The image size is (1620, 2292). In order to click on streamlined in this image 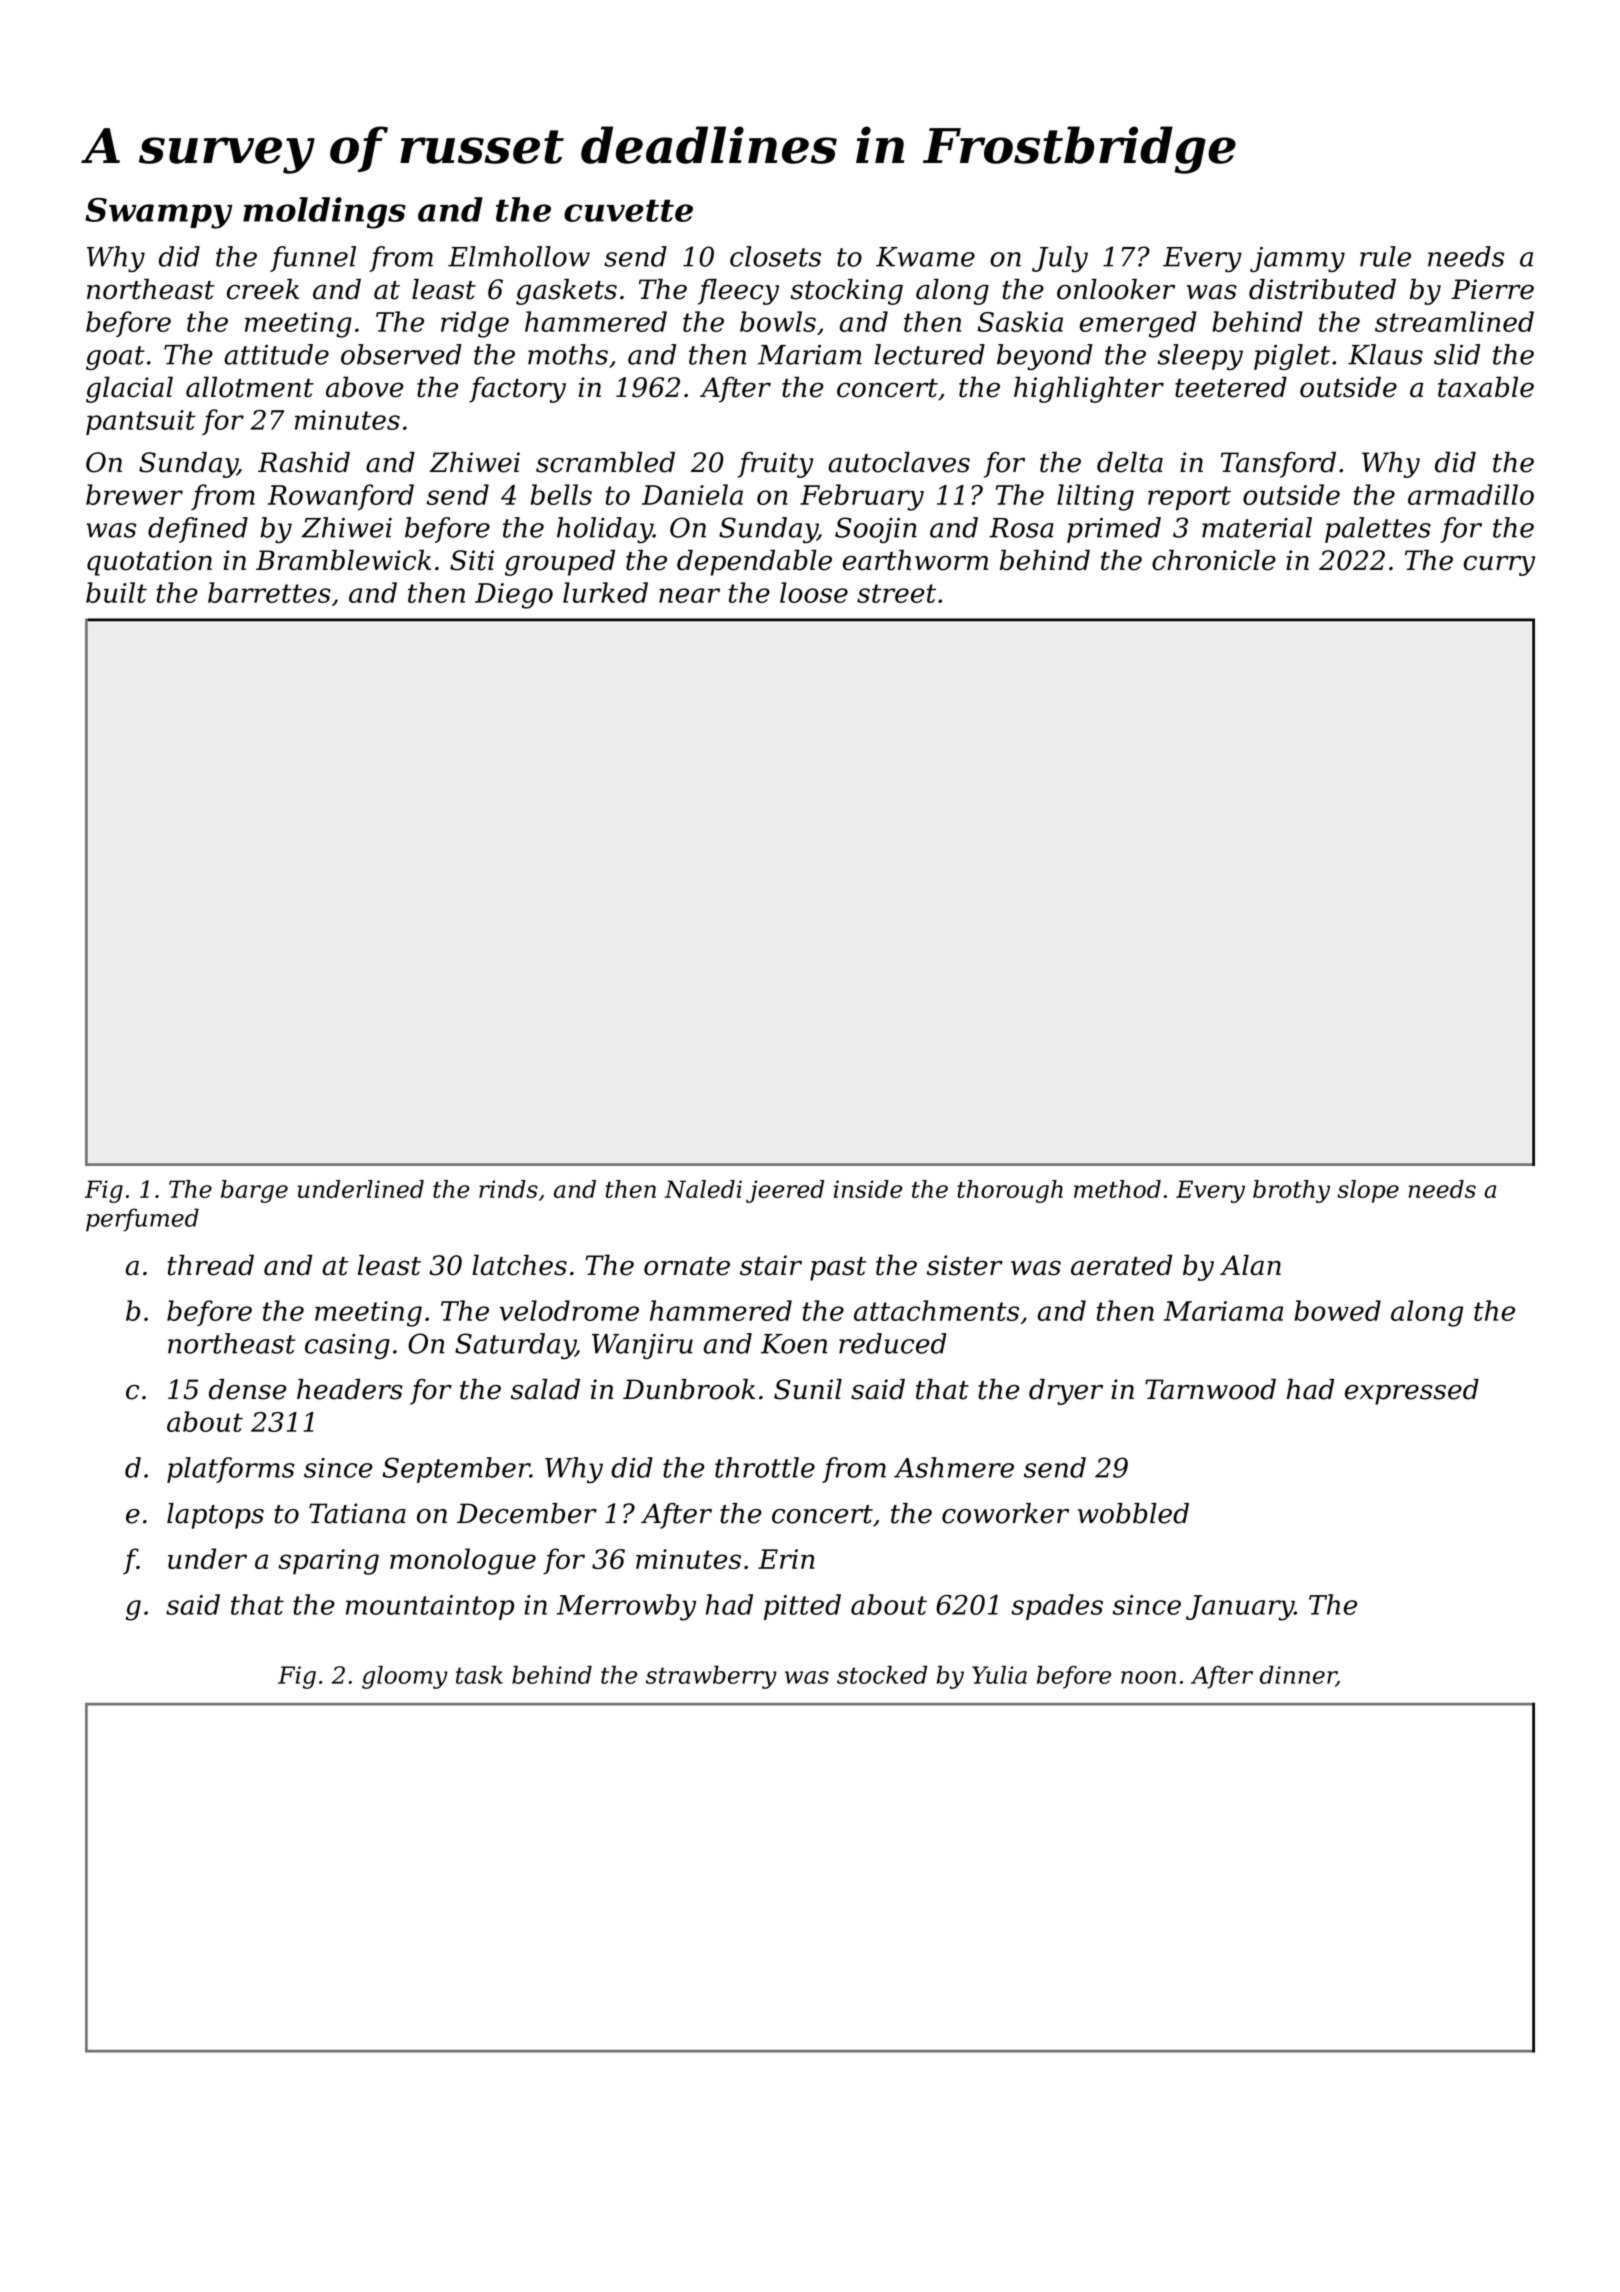, I will do `click(1454, 321)`.
